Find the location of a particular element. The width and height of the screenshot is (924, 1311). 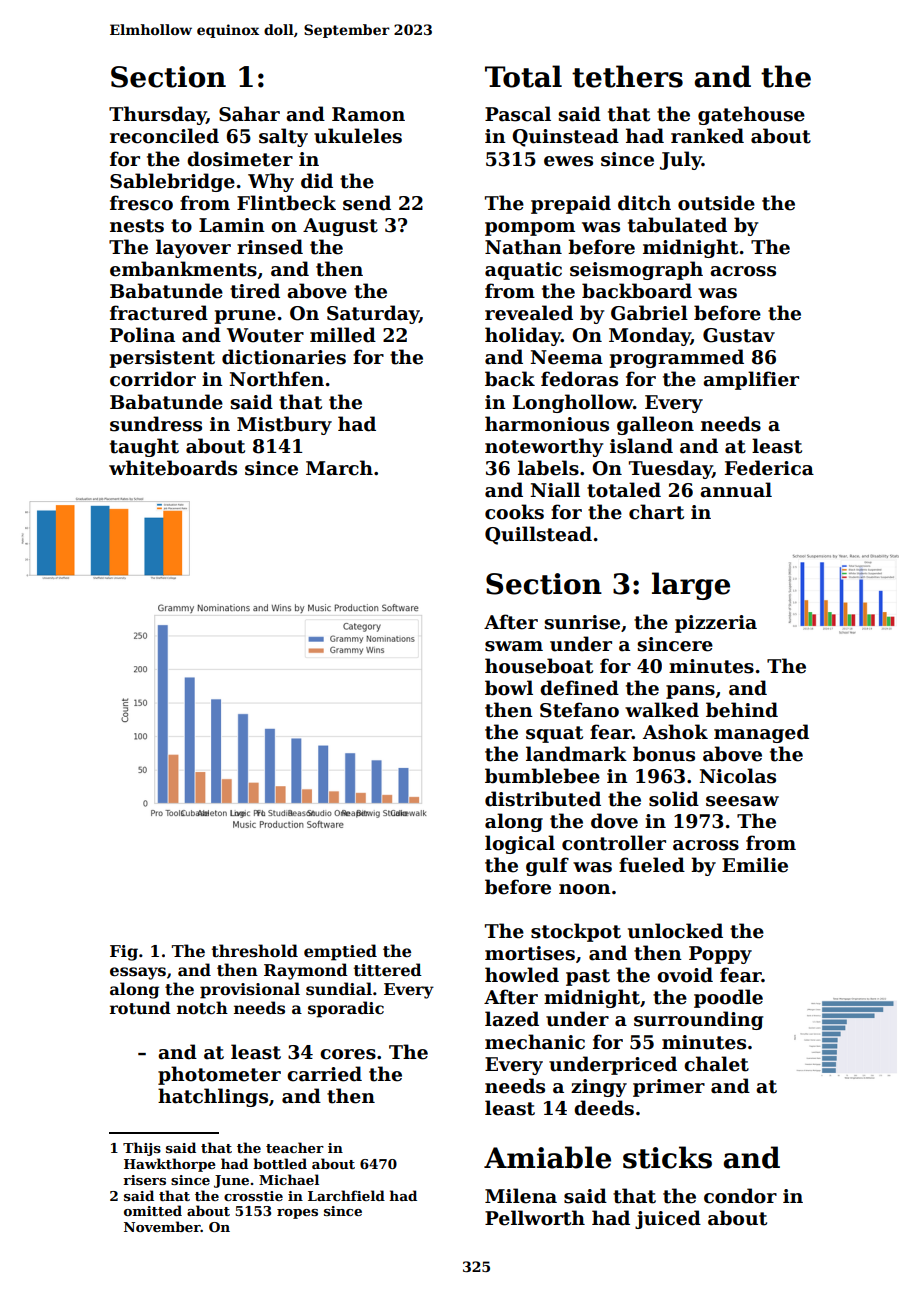

harmonious is located at coordinates (547, 424).
